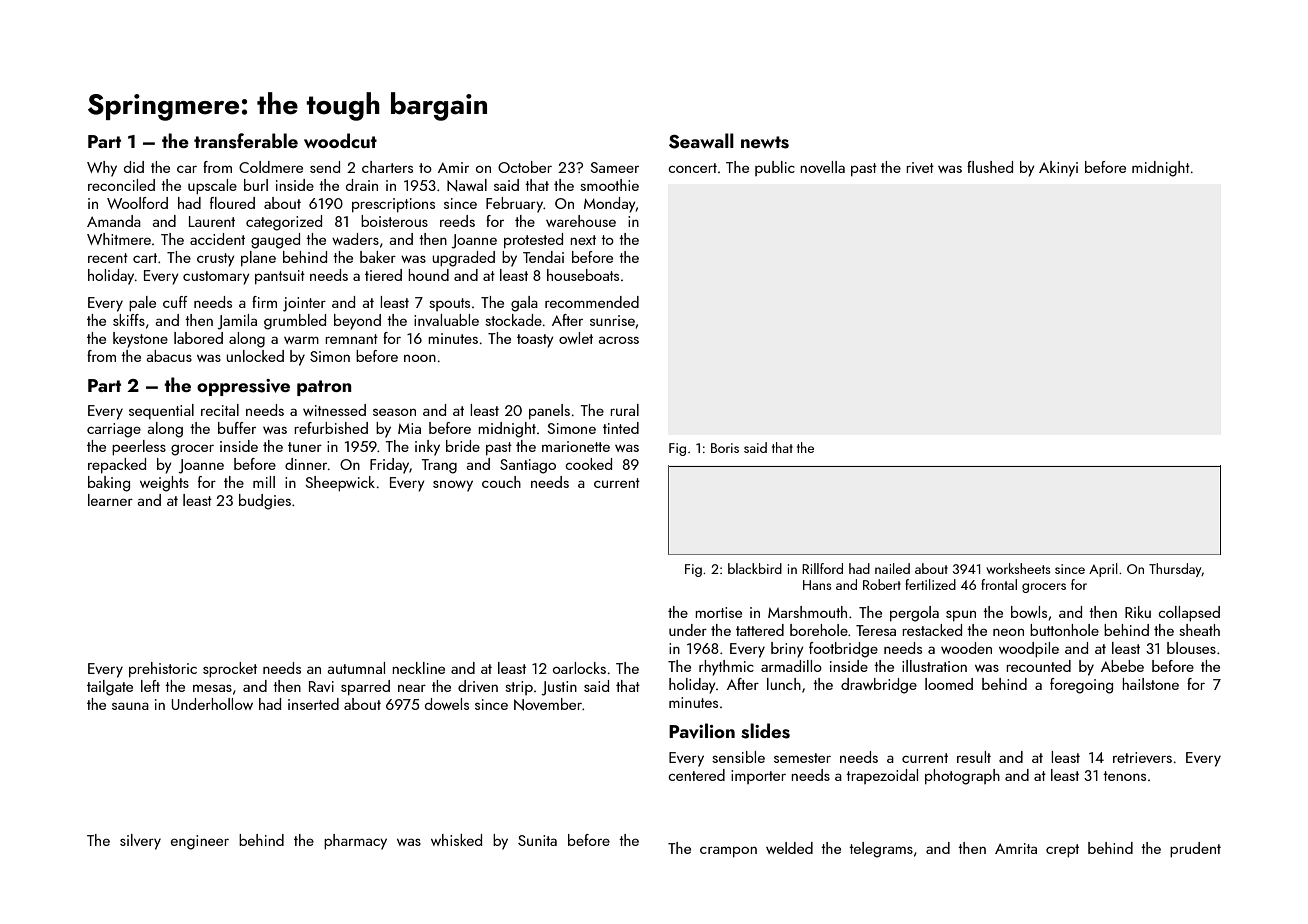 The height and width of the screenshot is (924, 1308). What do you see at coordinates (256, 185) in the screenshot?
I see `burl` at bounding box center [256, 185].
